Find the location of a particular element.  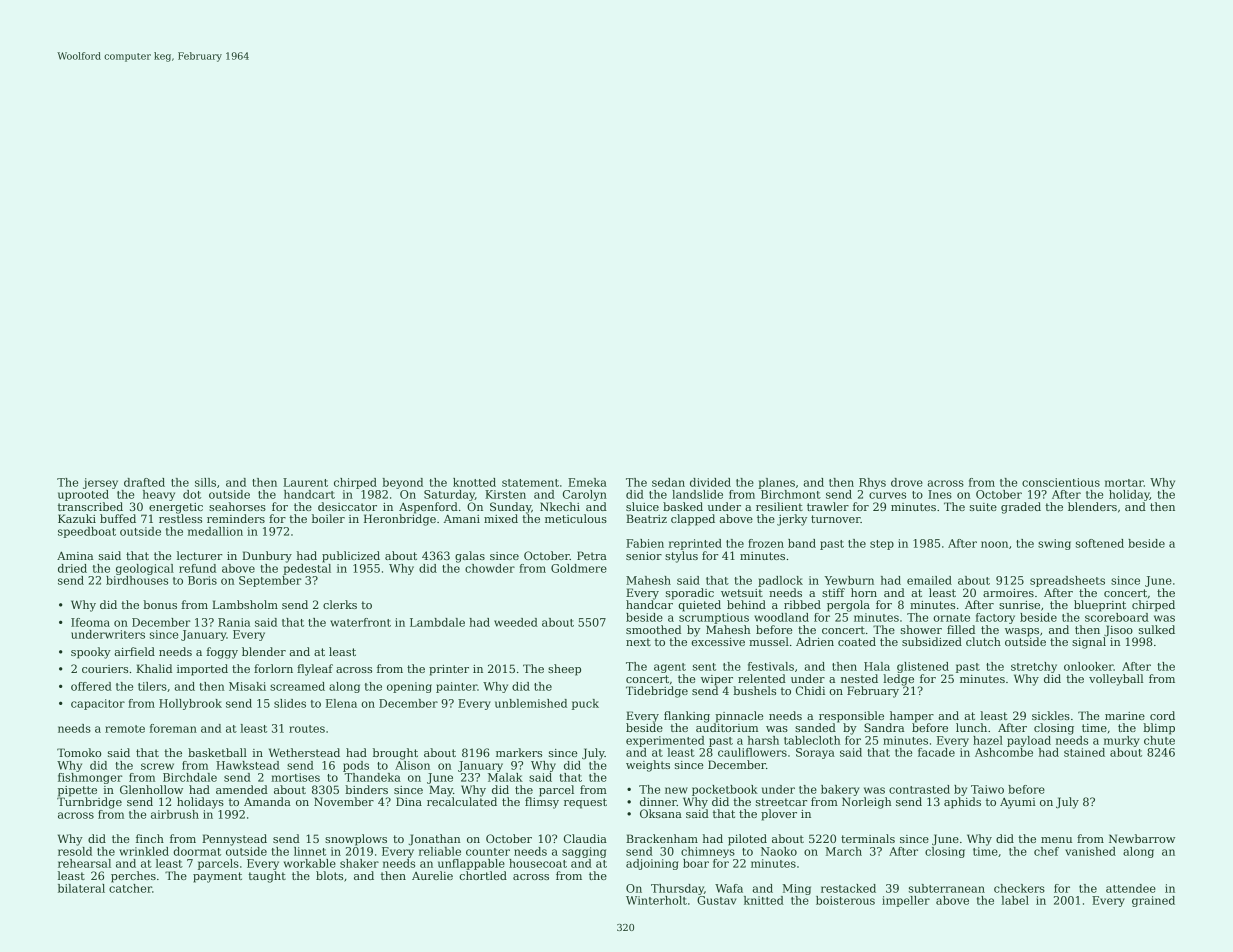

attendee is located at coordinates (1131, 888).
